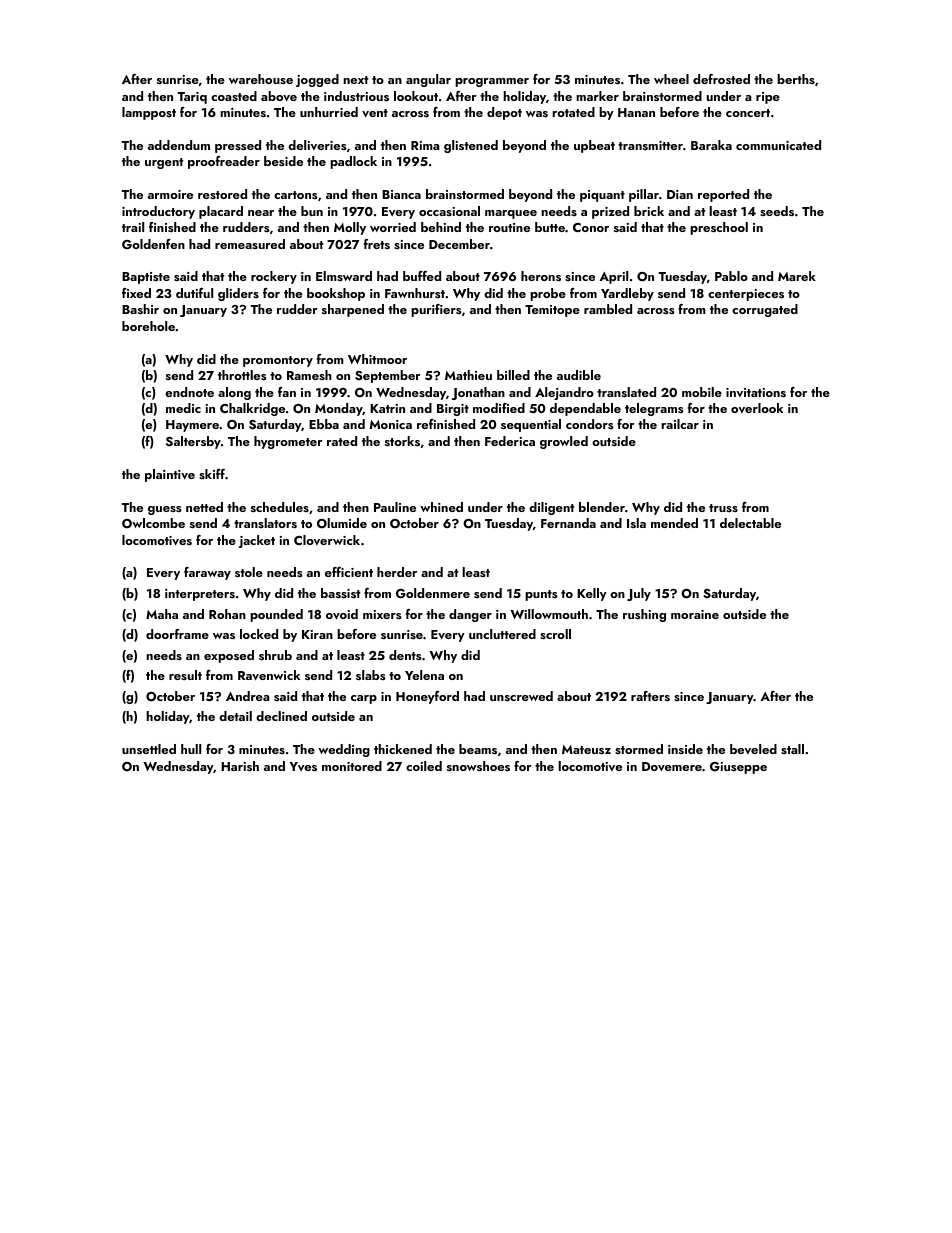  I want to click on Marek, so click(797, 276).
